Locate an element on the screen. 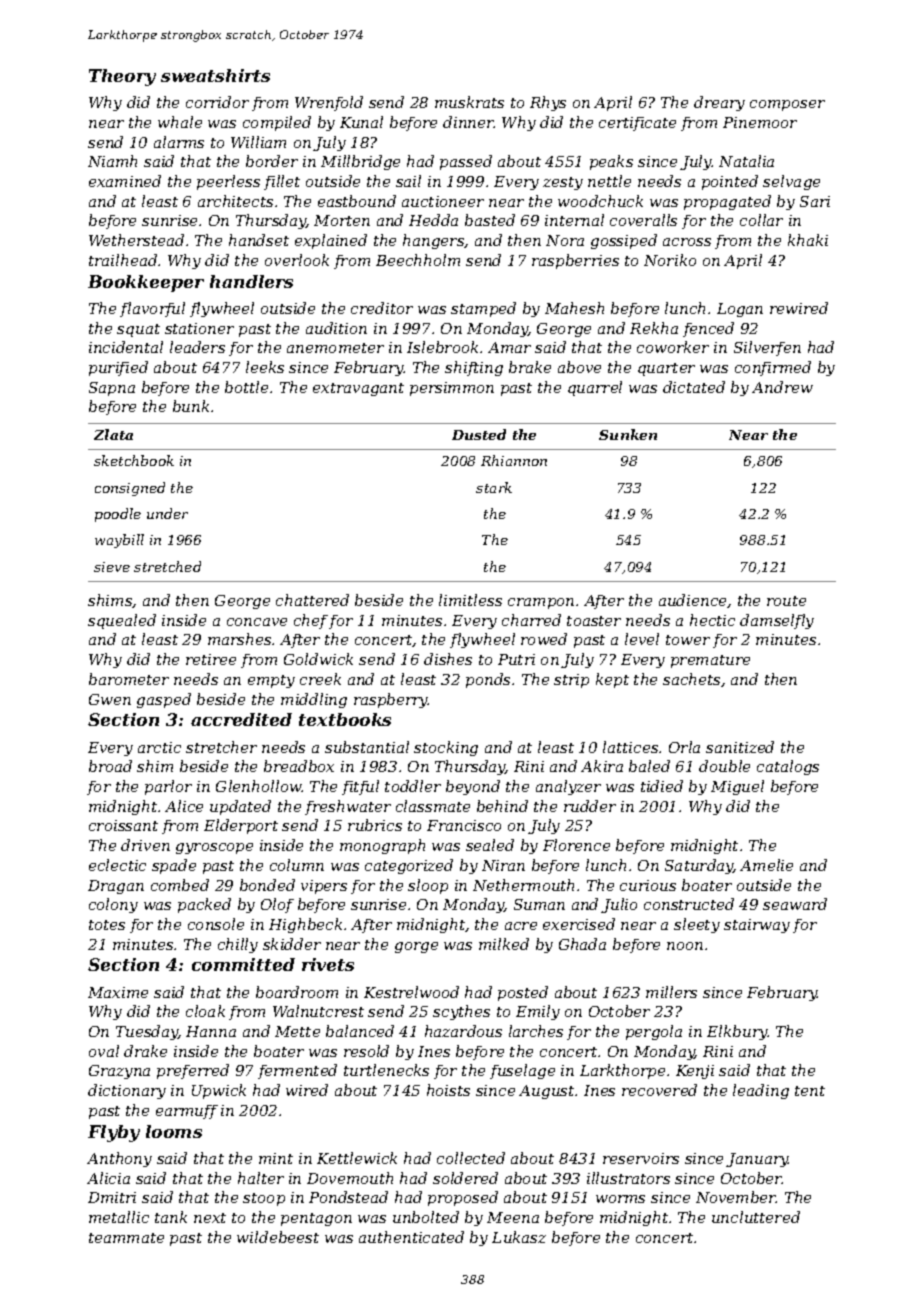 The width and height of the screenshot is (924, 1308). audience is located at coordinates (692, 600).
